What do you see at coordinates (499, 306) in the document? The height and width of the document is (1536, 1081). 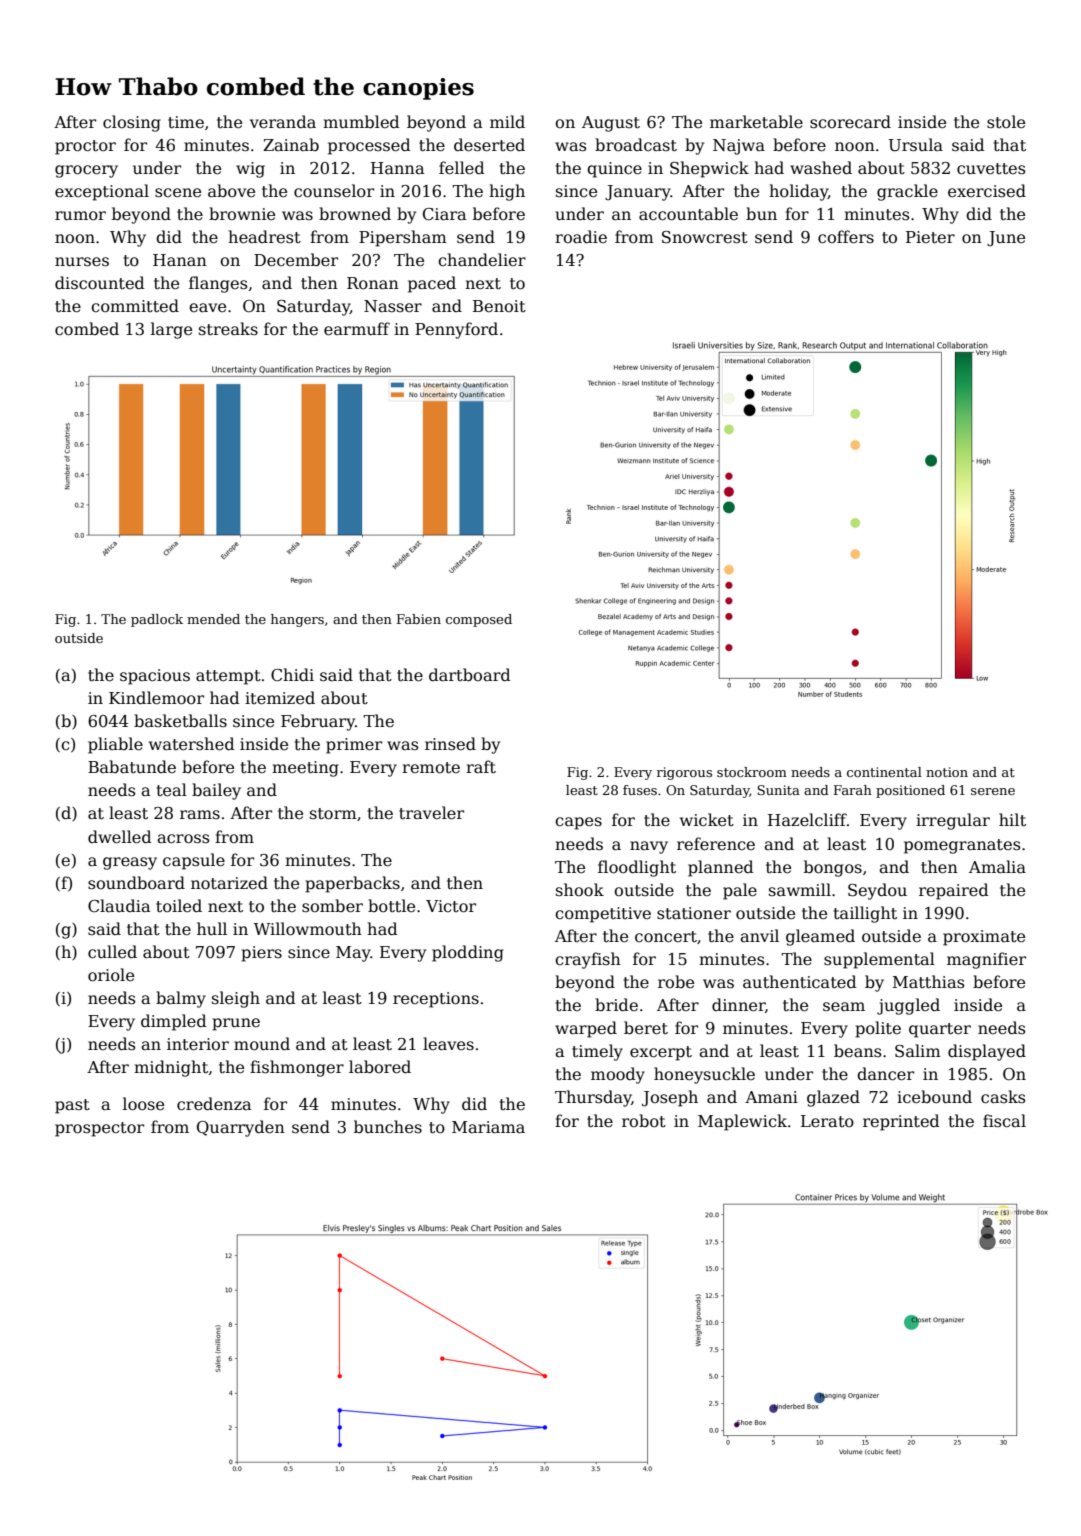 I see `Benoit` at bounding box center [499, 306].
